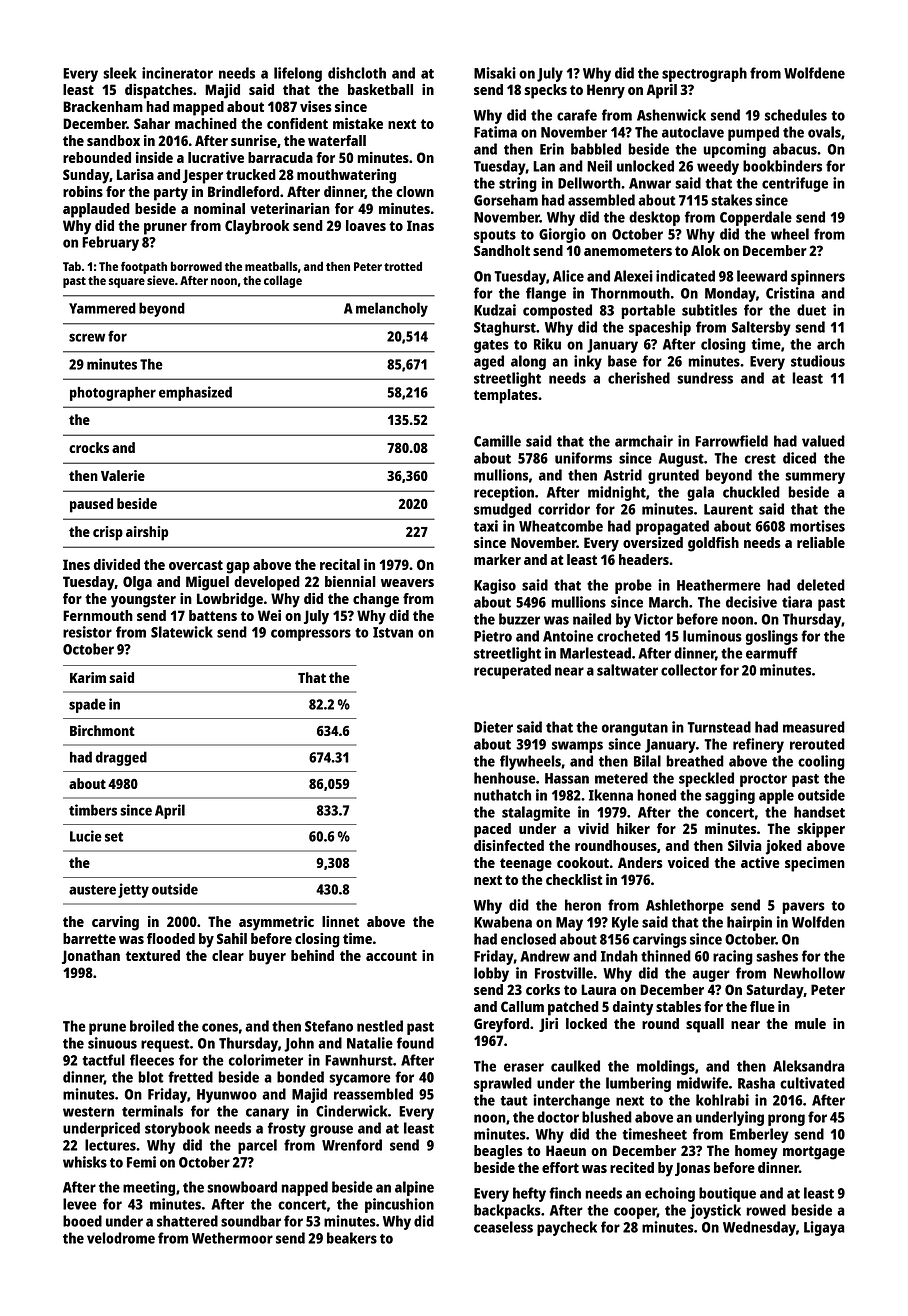  Describe the element at coordinates (705, 250) in the screenshot. I see `Alok` at that location.
